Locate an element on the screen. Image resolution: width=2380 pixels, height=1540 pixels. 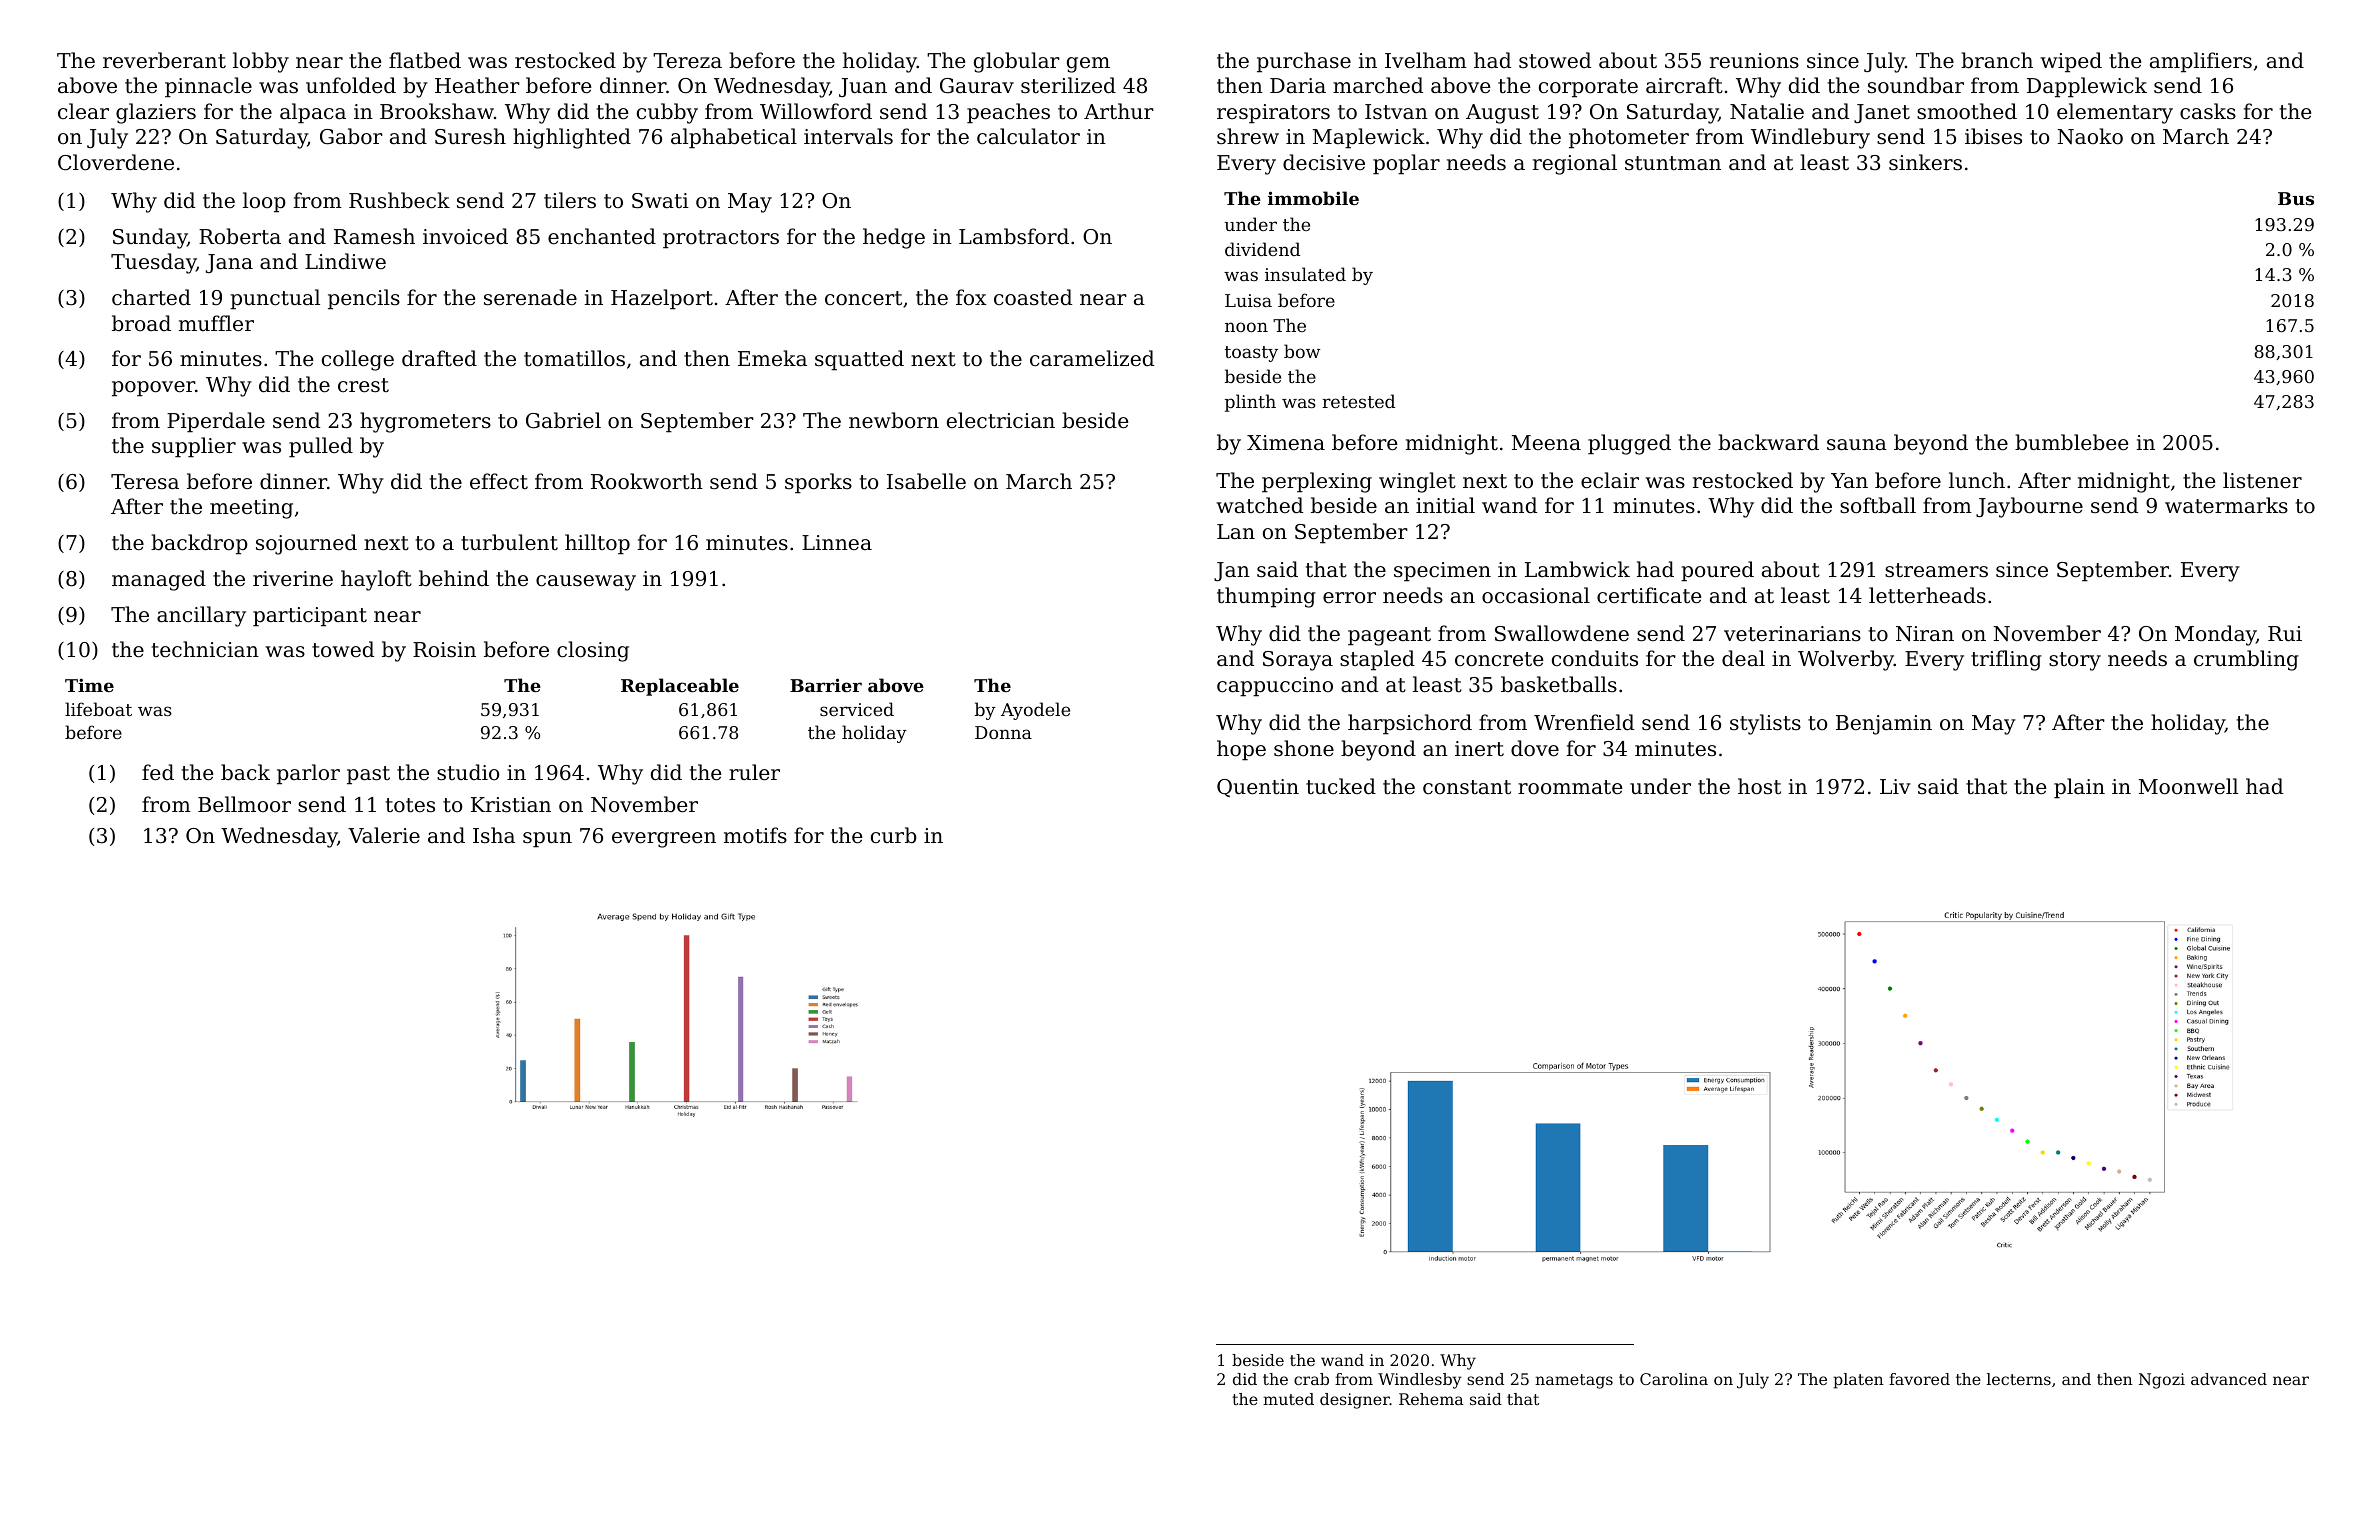
Rui is located at coordinates (2285, 633).
